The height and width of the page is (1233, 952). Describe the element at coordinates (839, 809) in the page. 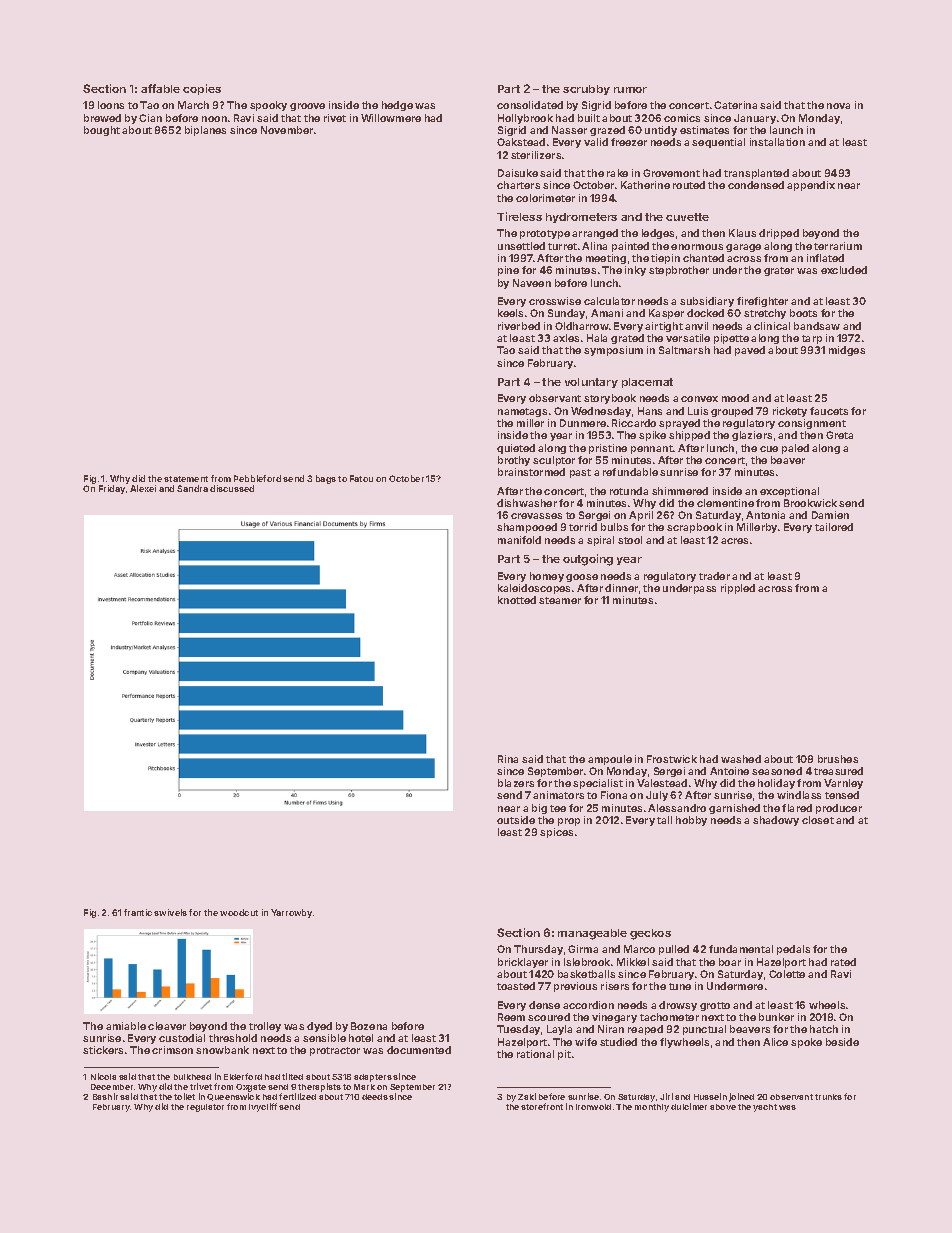

I see `producer` at that location.
